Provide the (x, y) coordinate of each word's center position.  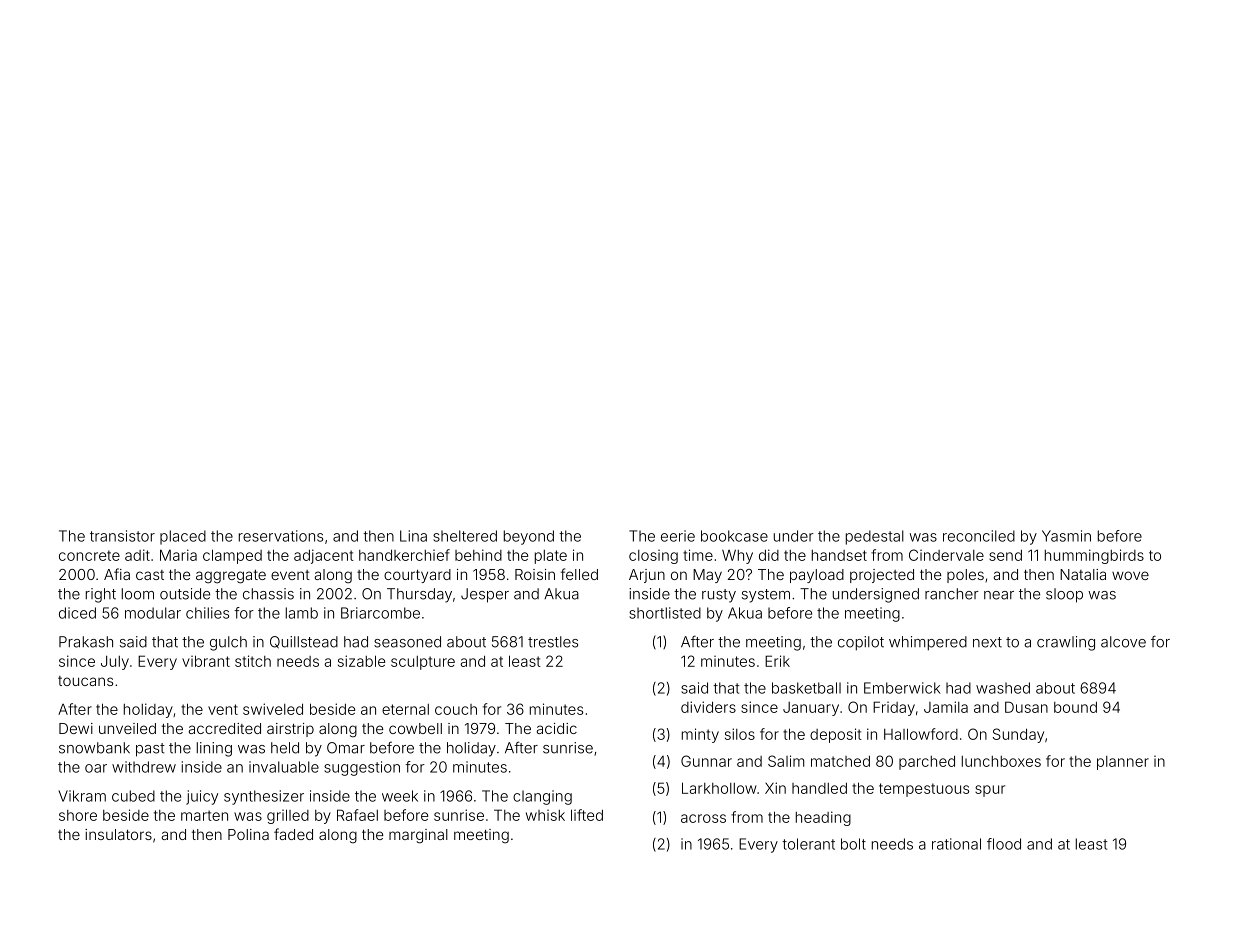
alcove (1123, 642)
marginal (418, 836)
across (703, 818)
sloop (1064, 595)
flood (1004, 844)
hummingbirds (1094, 556)
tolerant (808, 844)
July (115, 663)
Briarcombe (380, 613)
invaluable (284, 767)
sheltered (465, 536)
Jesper (485, 595)
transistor (122, 536)
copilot (861, 643)
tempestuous (924, 790)
